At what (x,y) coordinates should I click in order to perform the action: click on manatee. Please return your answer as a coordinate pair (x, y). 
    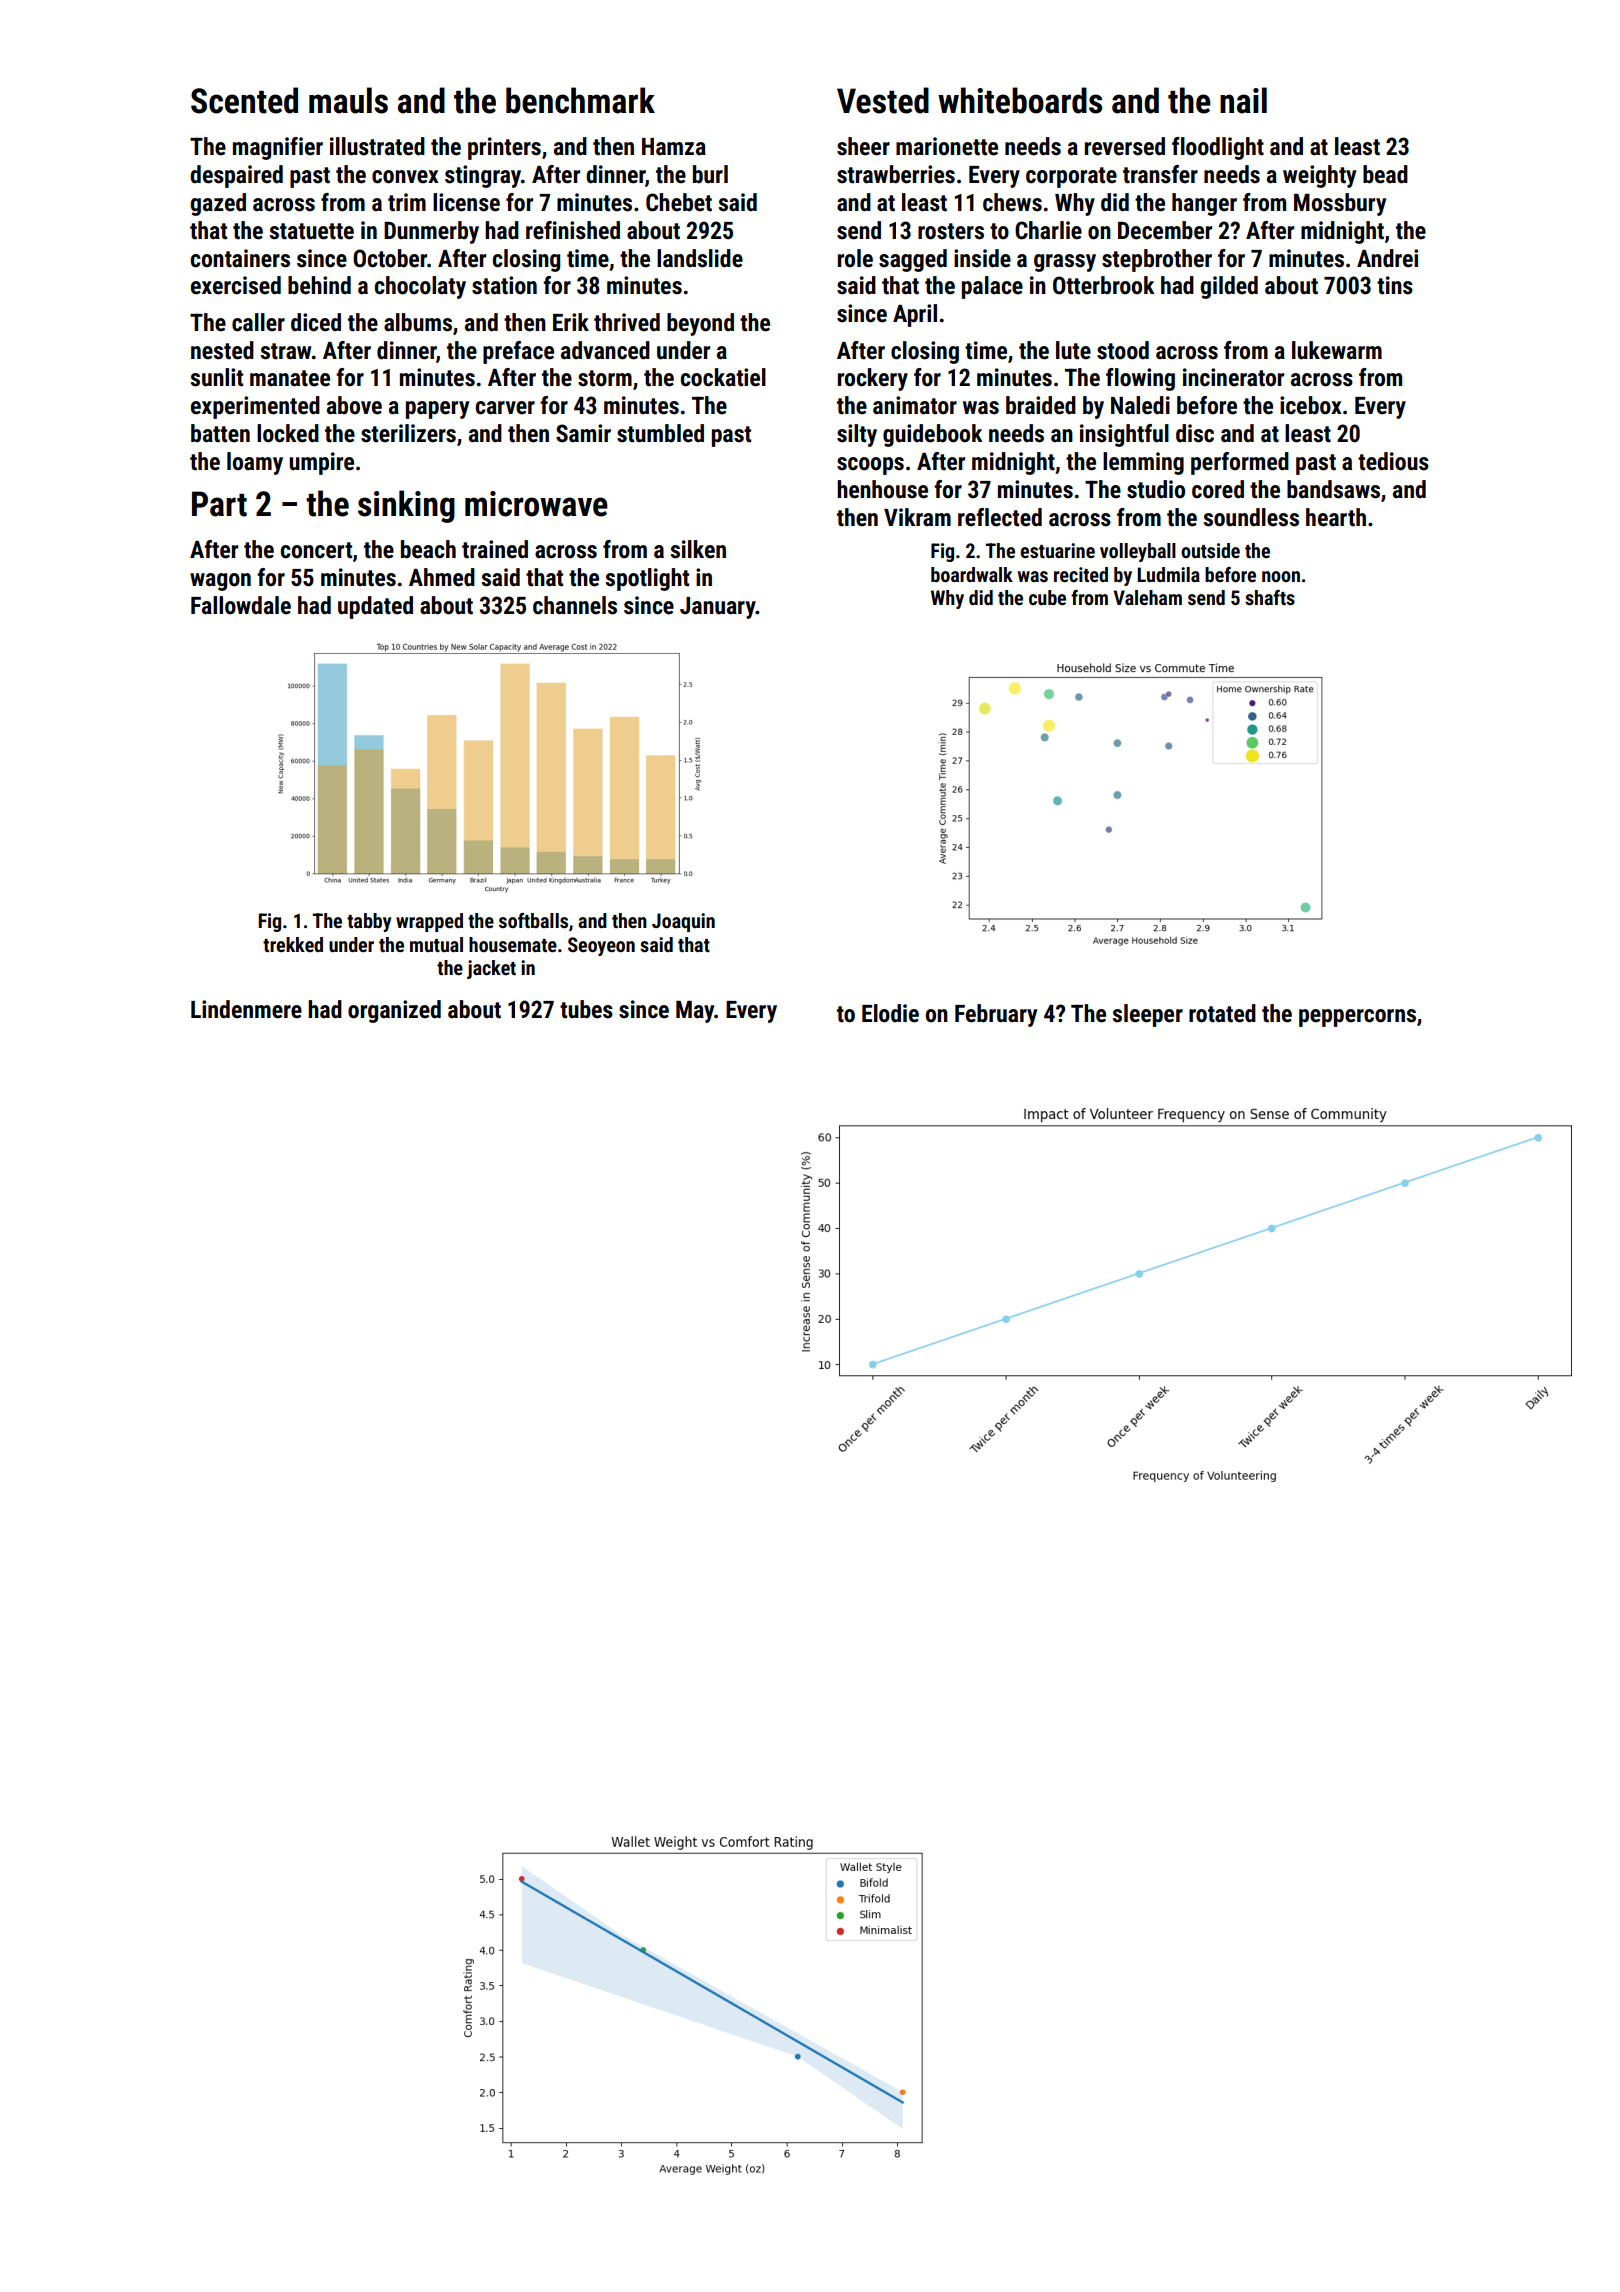
    Looking at the image, I should click on (290, 378).
